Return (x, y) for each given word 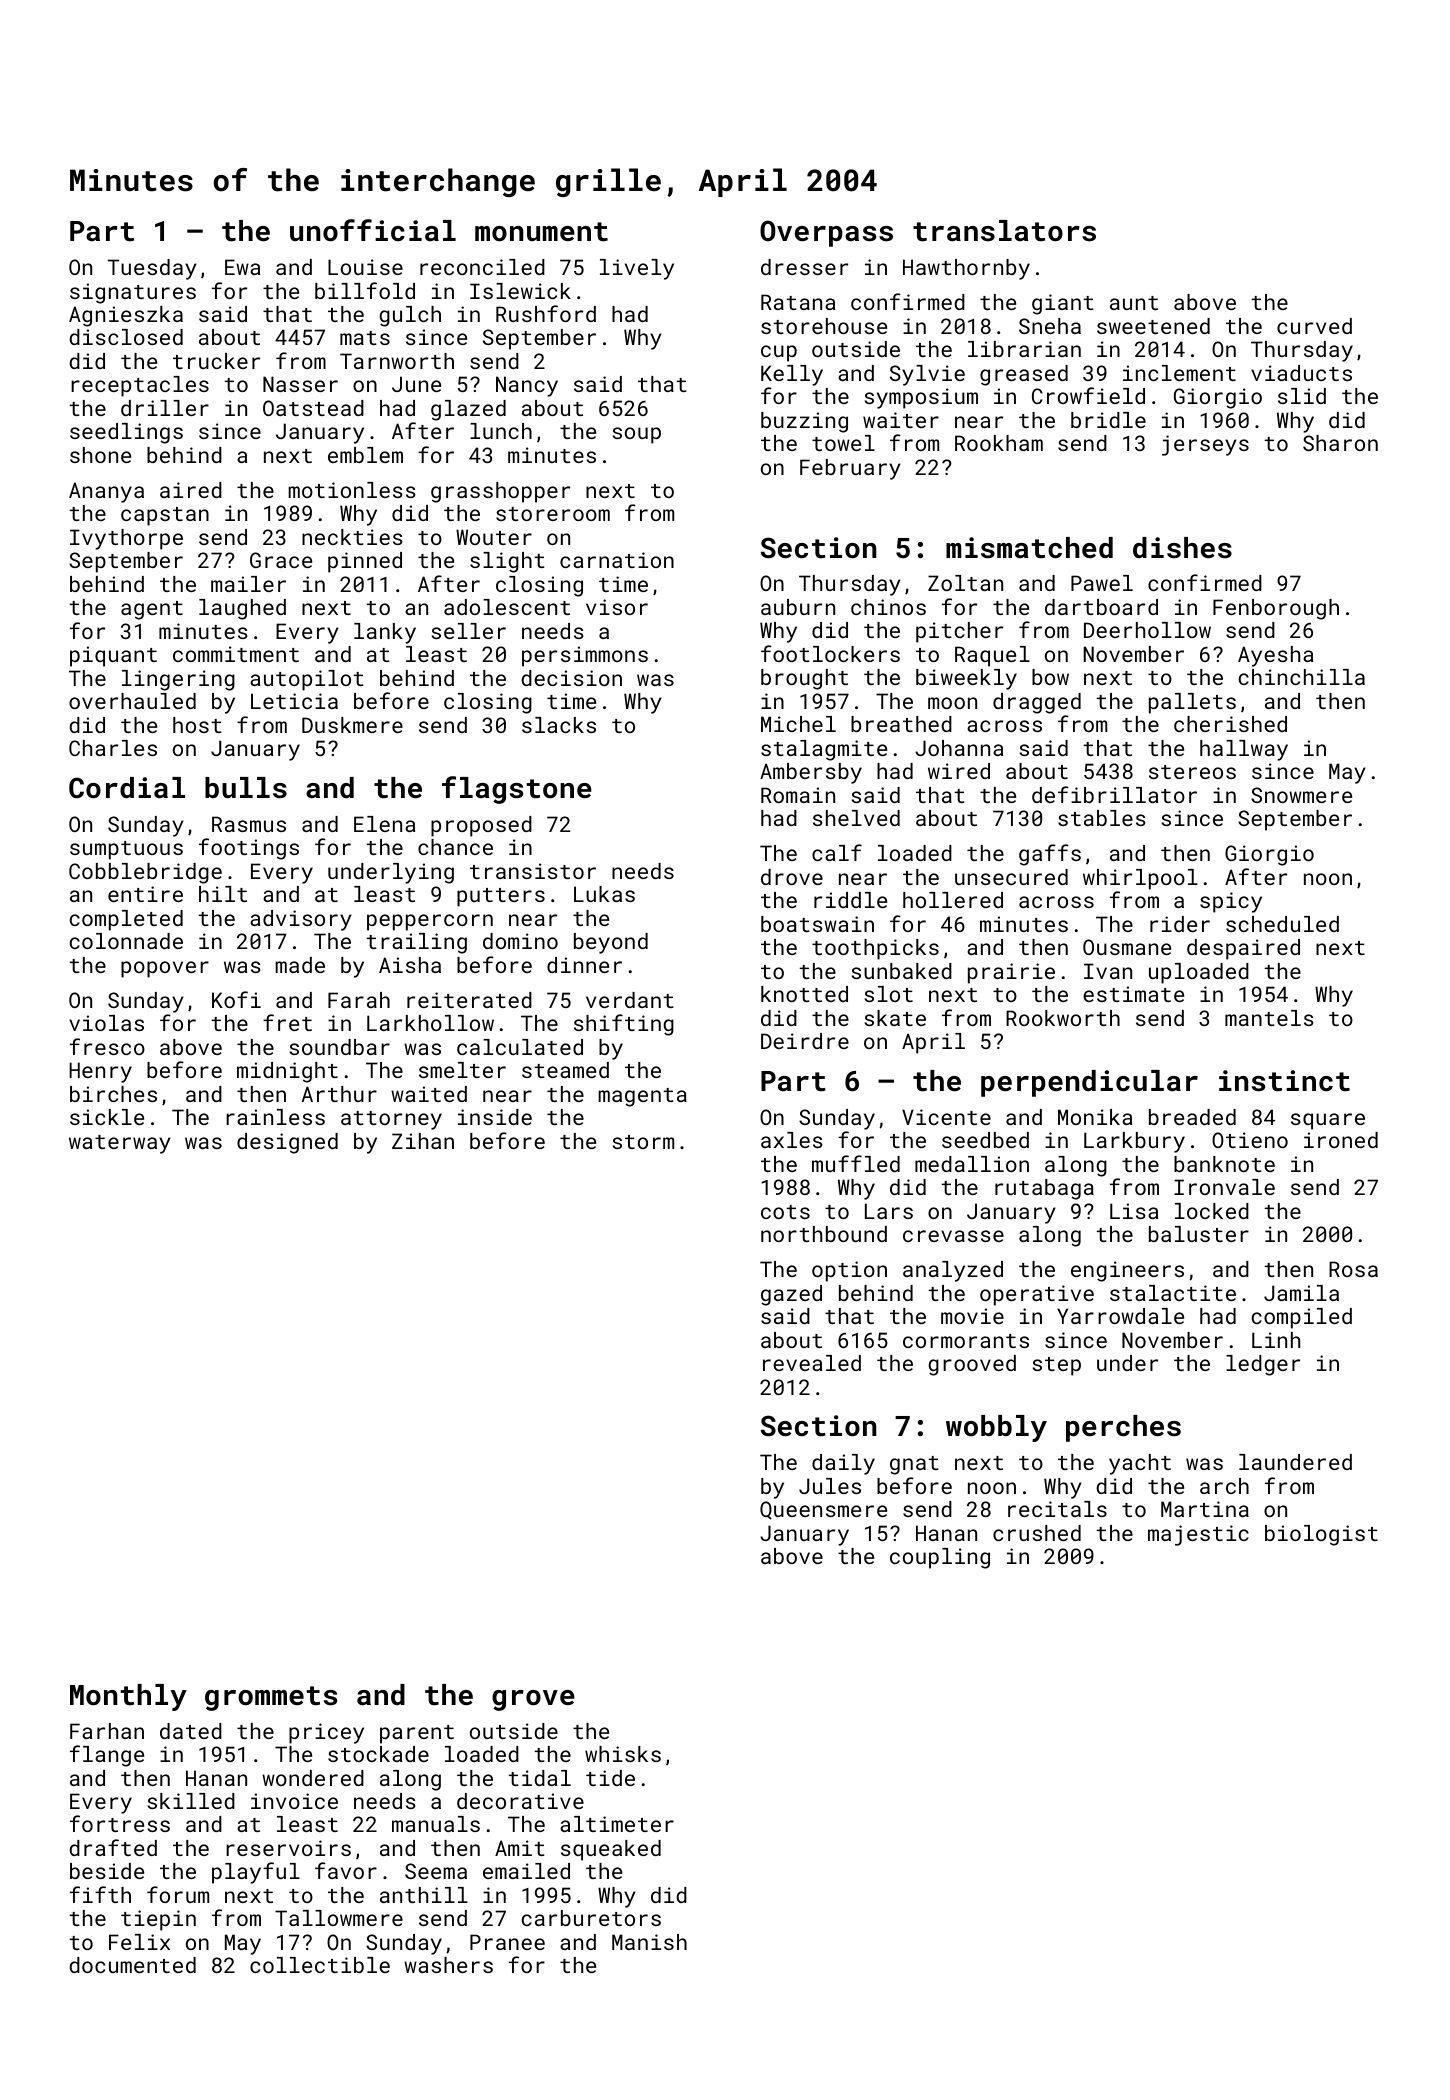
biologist (1321, 1535)
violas (106, 1023)
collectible (320, 1965)
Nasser (300, 384)
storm (643, 1142)
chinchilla (1302, 677)
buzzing (804, 422)
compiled (1302, 1318)
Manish (649, 1942)
